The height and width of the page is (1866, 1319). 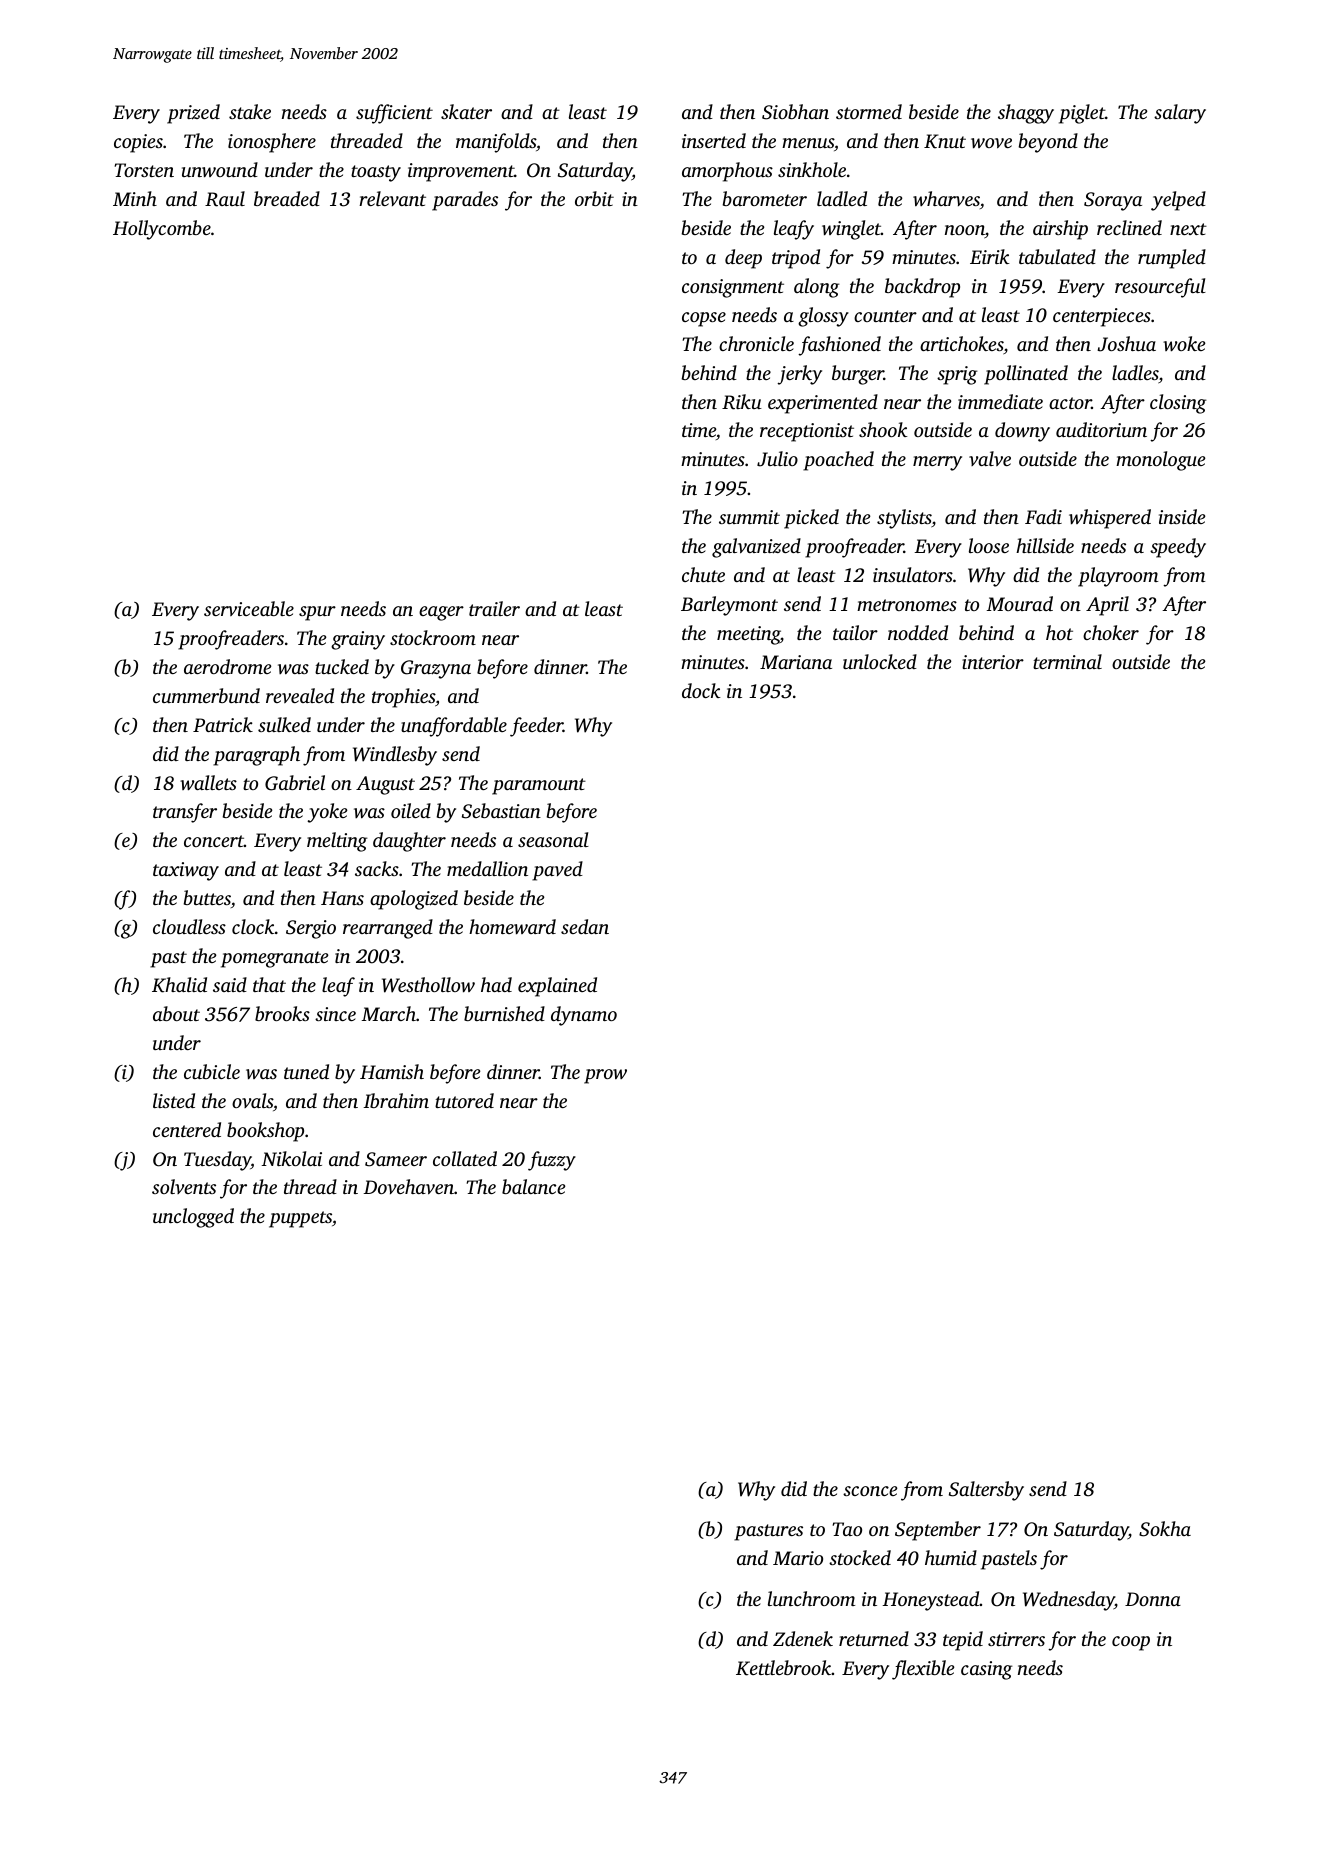 What do you see at coordinates (162, 230) in the page?
I see `Hollycombe` at bounding box center [162, 230].
